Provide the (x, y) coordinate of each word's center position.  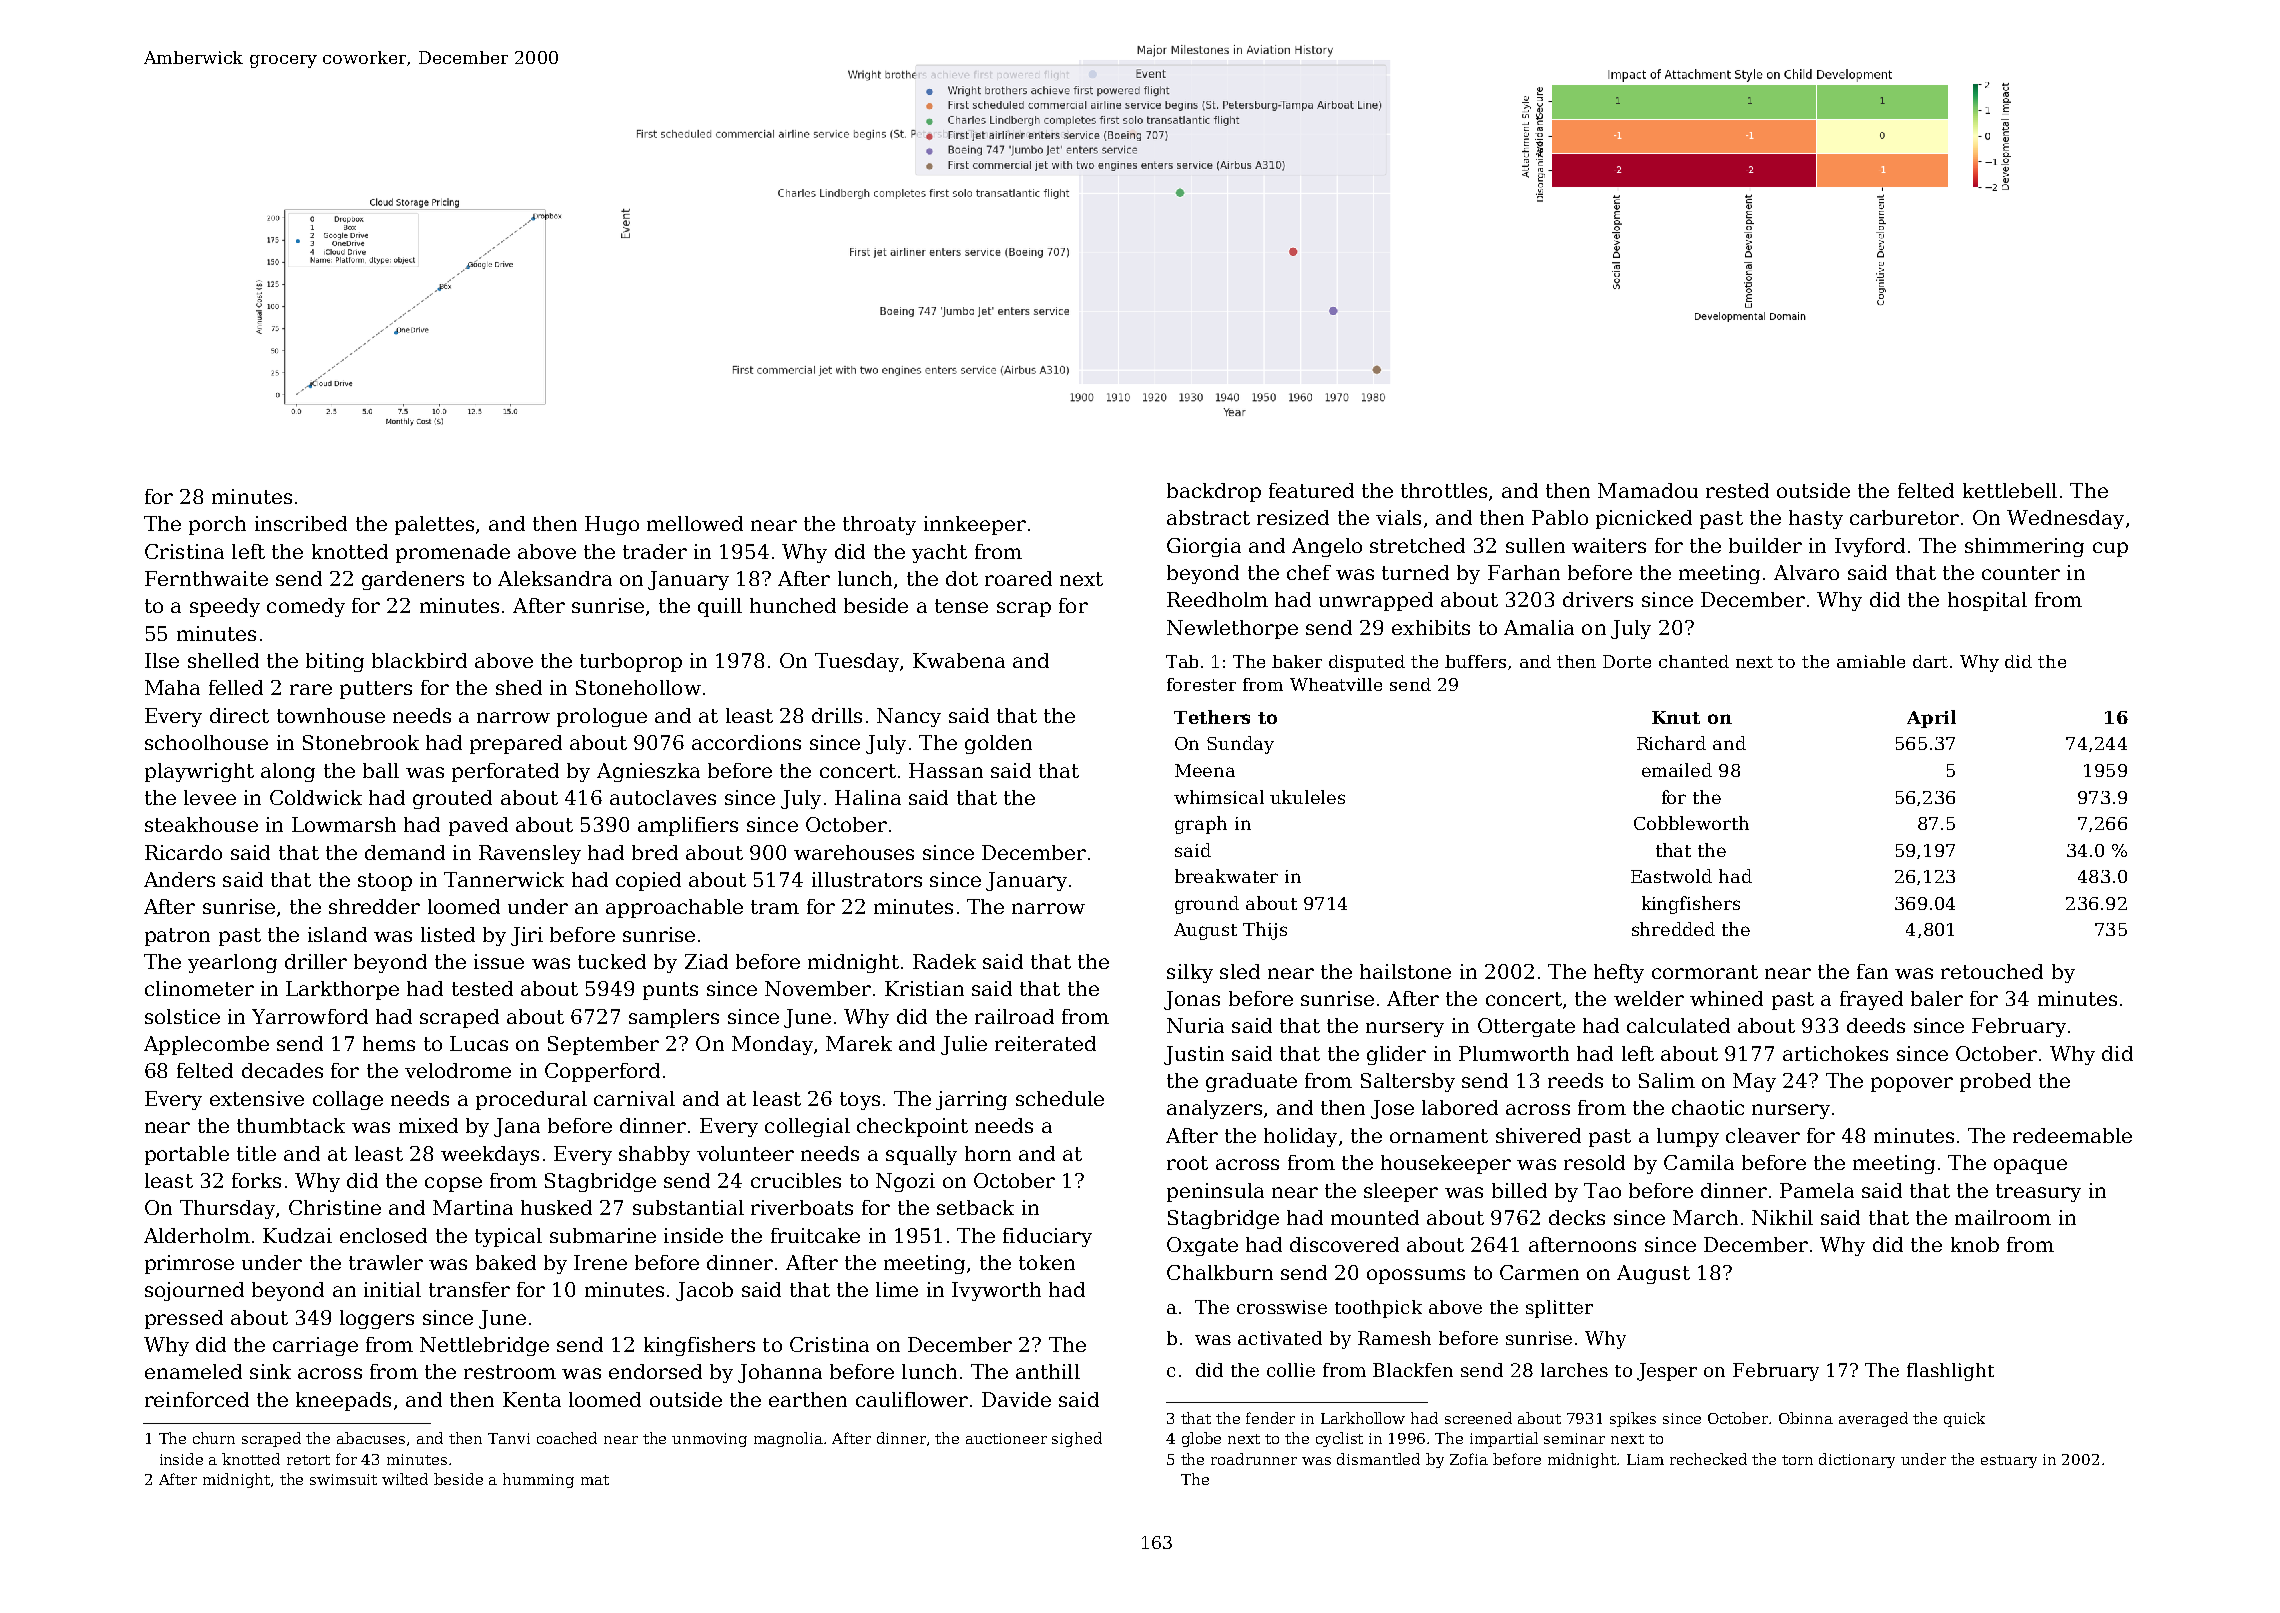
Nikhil (1782, 1217)
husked (556, 1207)
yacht (939, 553)
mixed (428, 1125)
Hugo (612, 525)
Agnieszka (648, 772)
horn (988, 1153)
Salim (1667, 1080)
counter (2021, 573)
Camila (1699, 1162)
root (1187, 1163)
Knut (1676, 717)
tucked (612, 961)
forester (1201, 684)
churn (214, 1438)
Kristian (924, 988)
